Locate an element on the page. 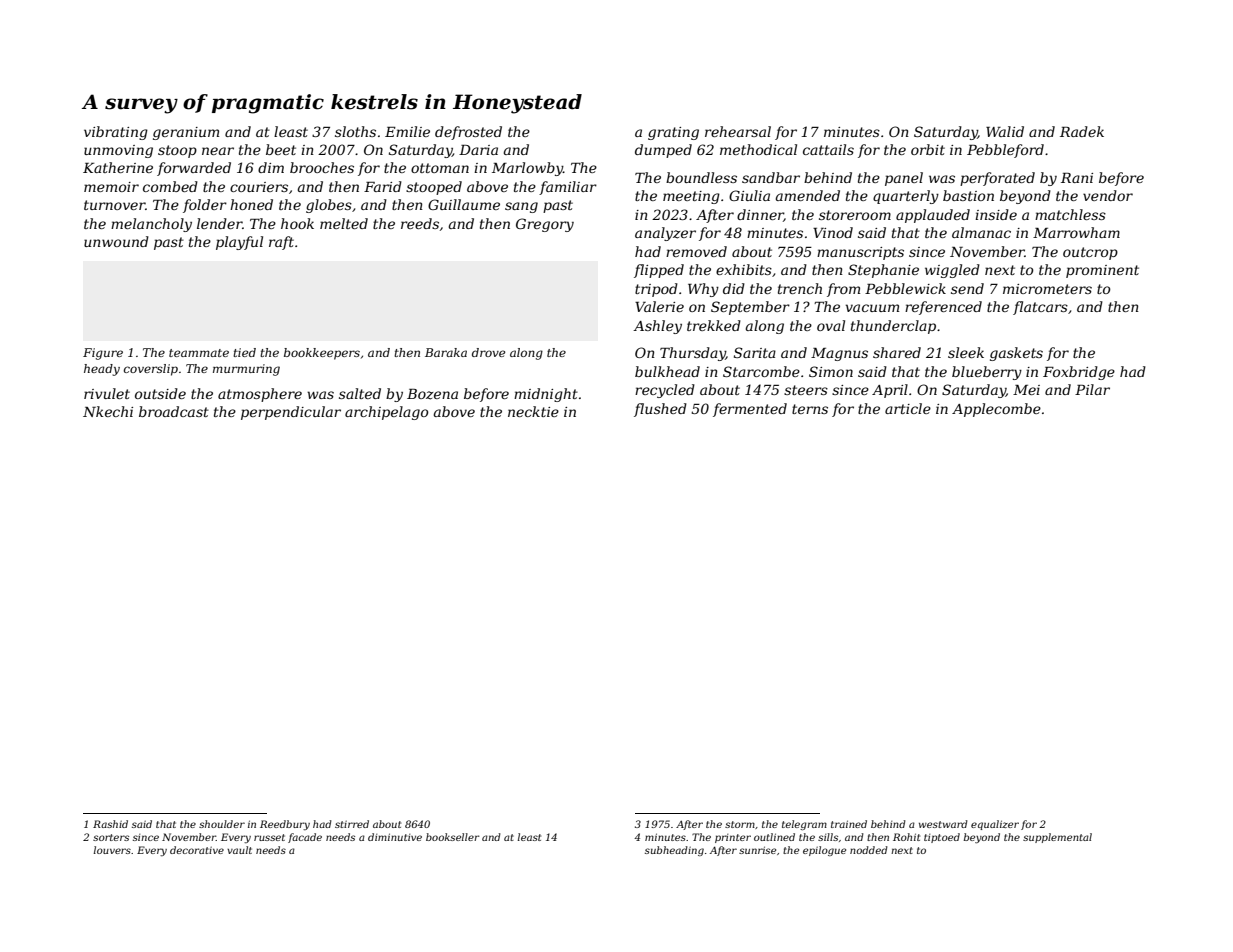 This page has width=1233, height=952. near is located at coordinates (218, 151).
